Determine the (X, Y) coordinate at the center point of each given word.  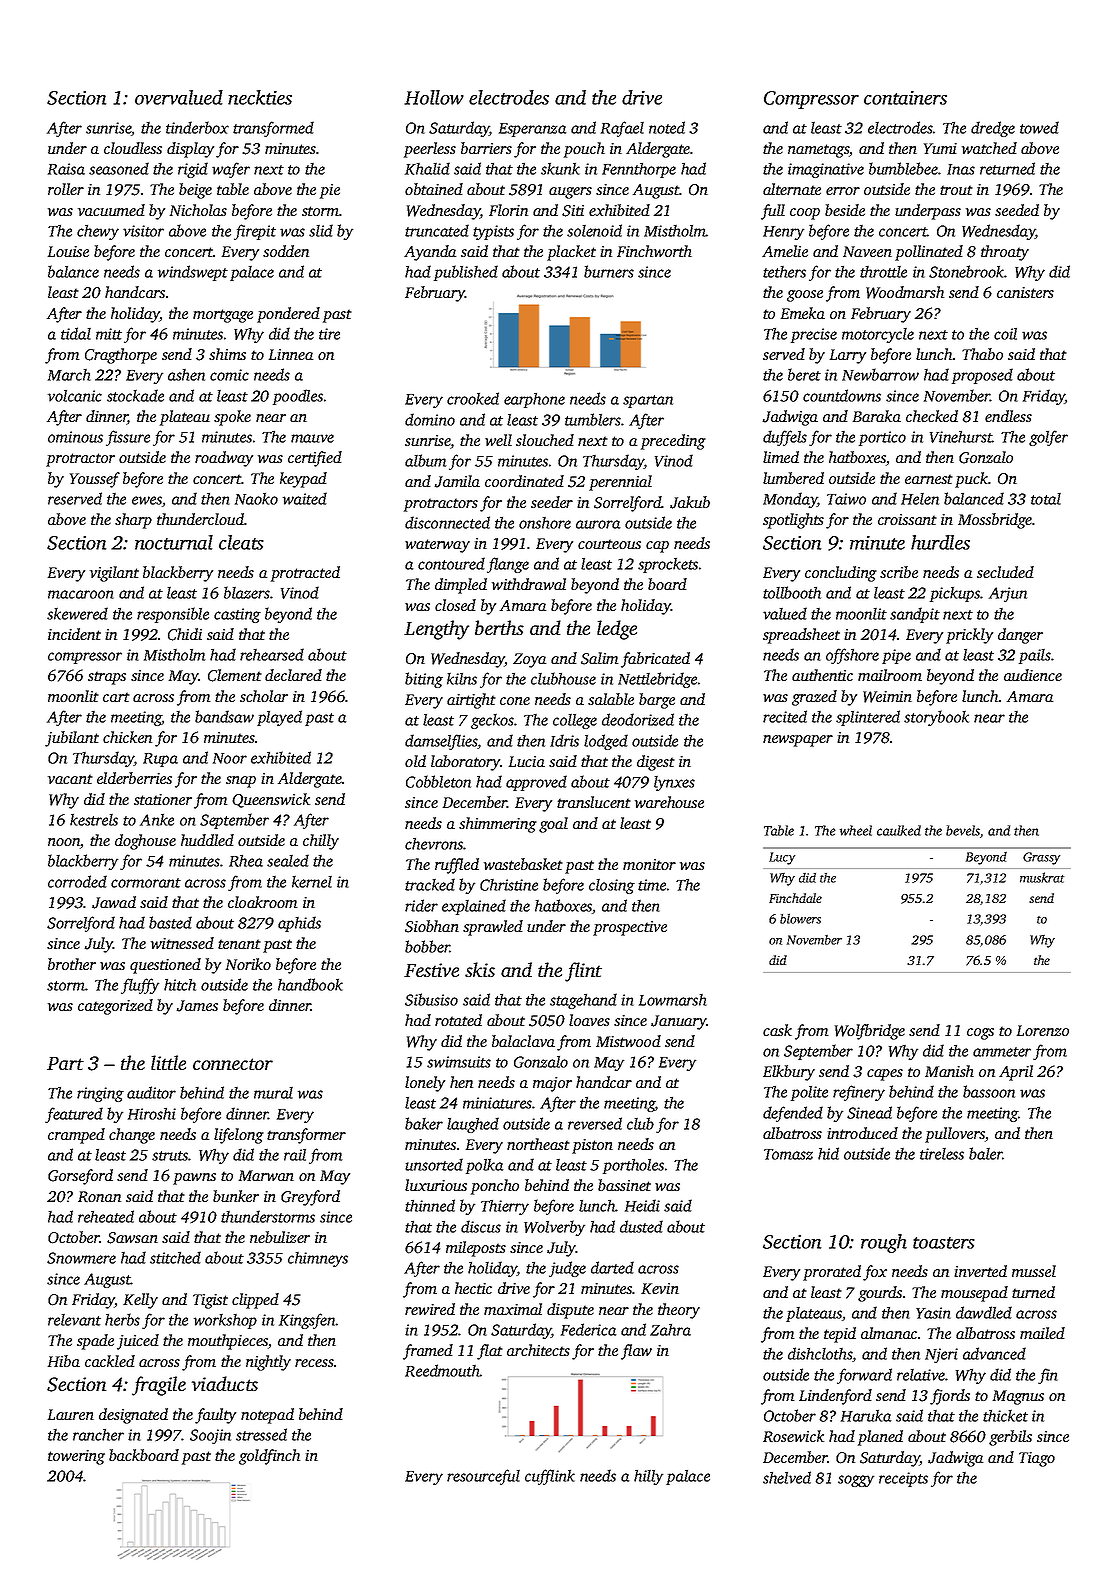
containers (905, 98)
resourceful (483, 1477)
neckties (260, 97)
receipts (903, 1479)
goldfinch (269, 1457)
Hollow (434, 97)
